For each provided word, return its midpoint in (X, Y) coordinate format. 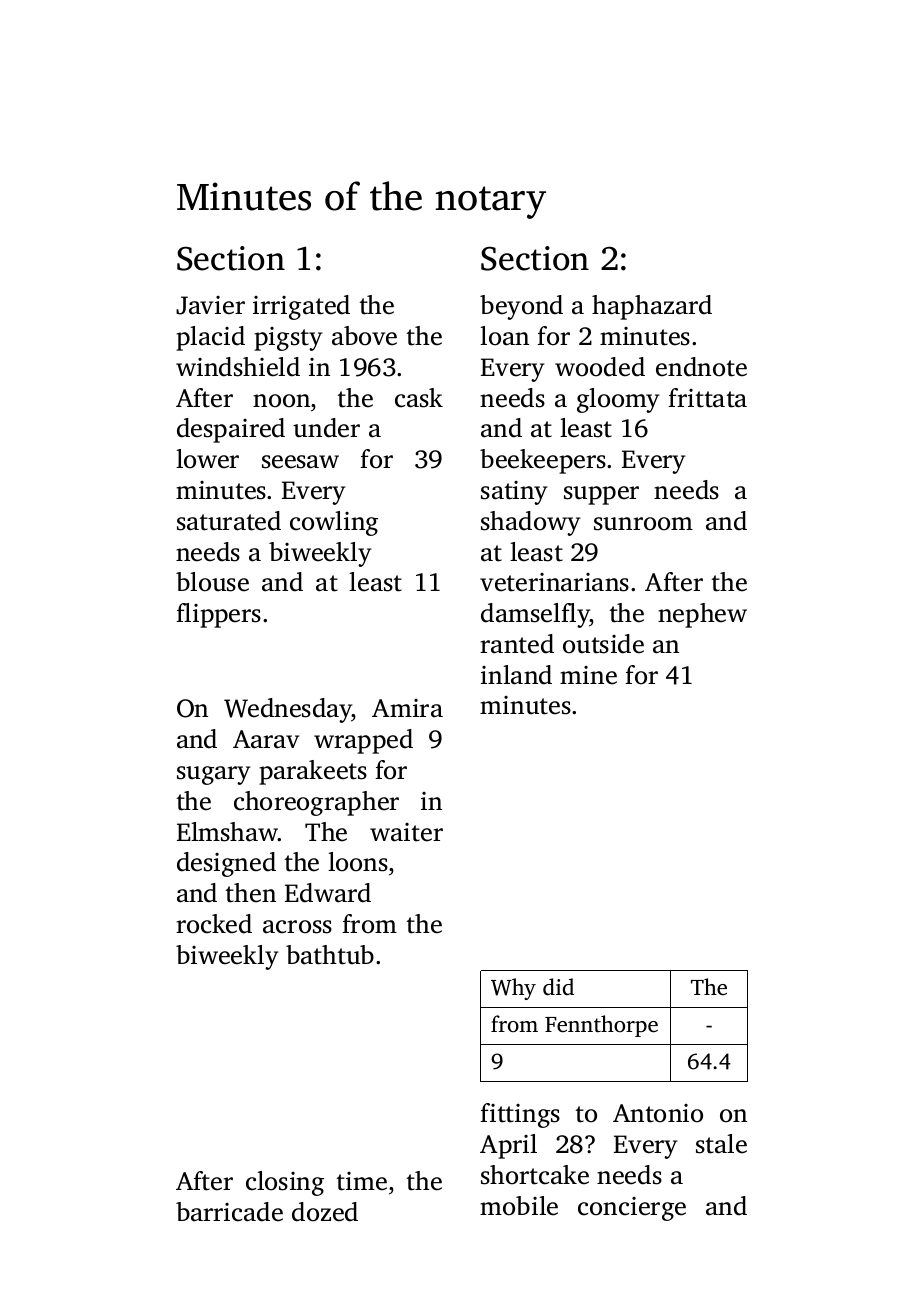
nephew (702, 615)
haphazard (652, 307)
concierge (632, 1209)
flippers (218, 615)
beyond (521, 307)
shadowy (531, 523)
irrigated (301, 307)
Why (513, 989)
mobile (519, 1206)
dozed (325, 1212)
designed (226, 864)
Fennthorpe (601, 1026)
